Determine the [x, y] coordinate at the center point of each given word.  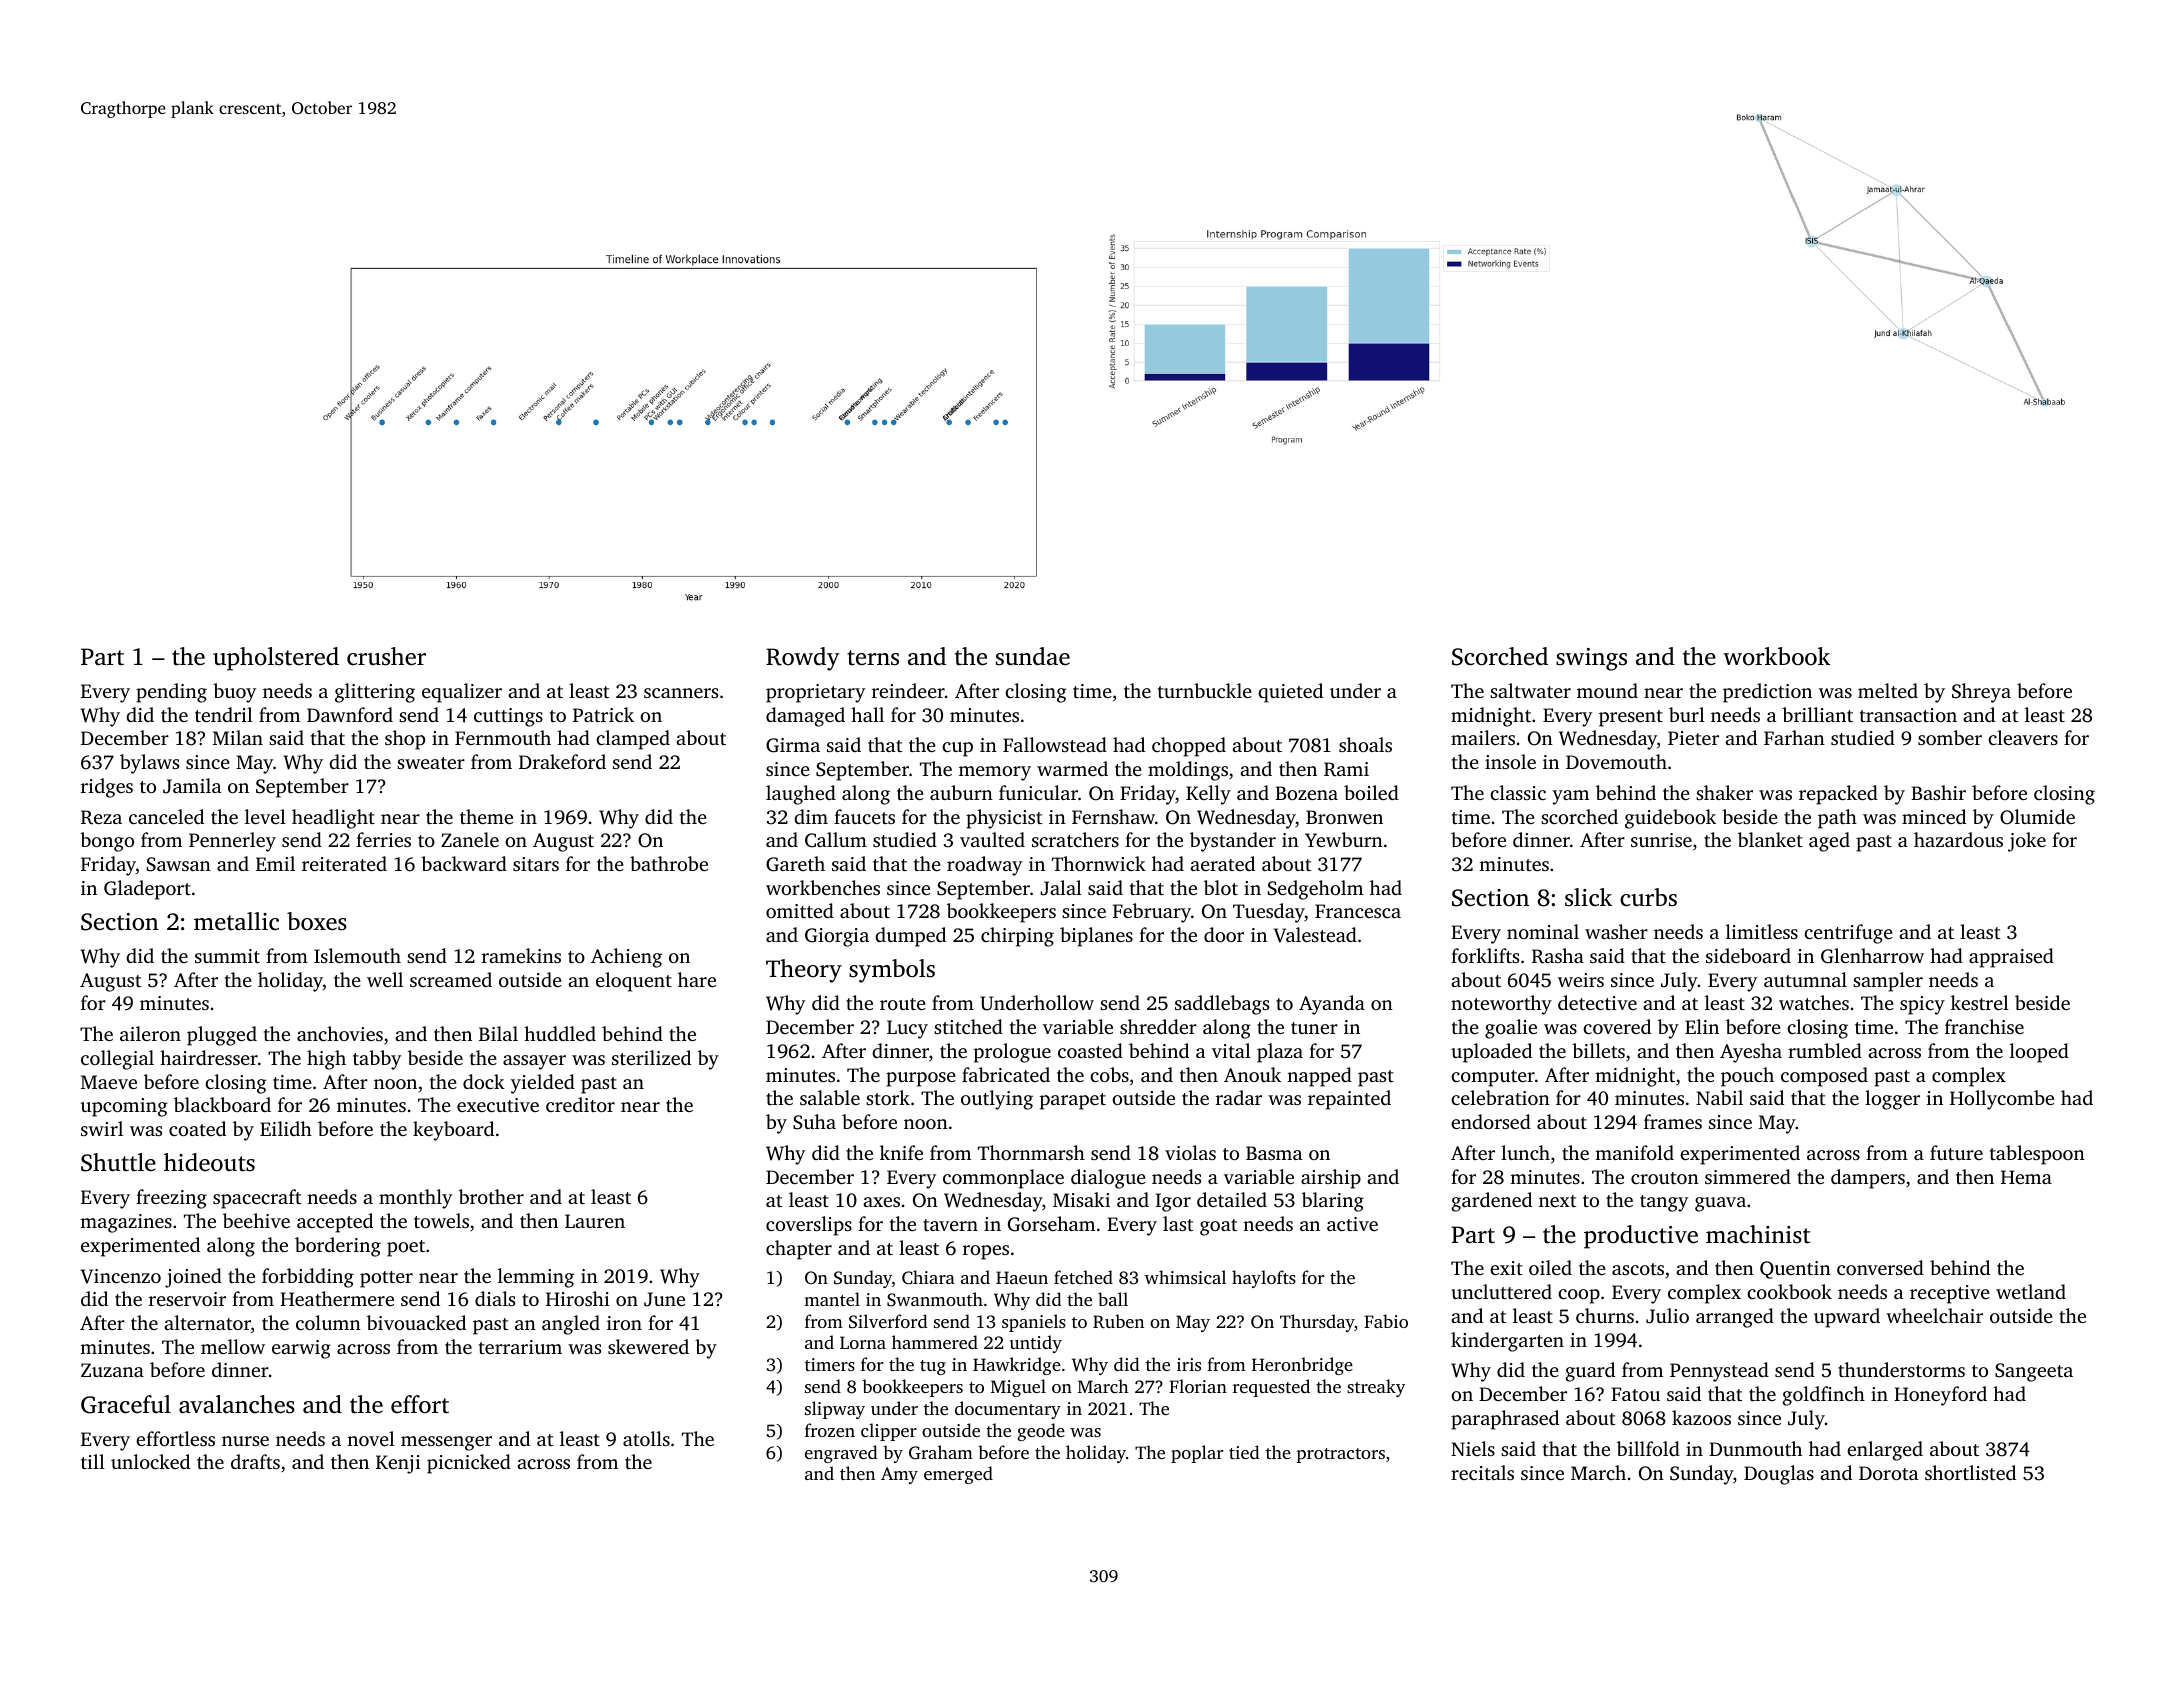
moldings [1188, 771]
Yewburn [1344, 839]
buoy [234, 693]
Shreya [1981, 693]
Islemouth [357, 955]
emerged [958, 1475]
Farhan [1794, 737]
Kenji [398, 1464]
